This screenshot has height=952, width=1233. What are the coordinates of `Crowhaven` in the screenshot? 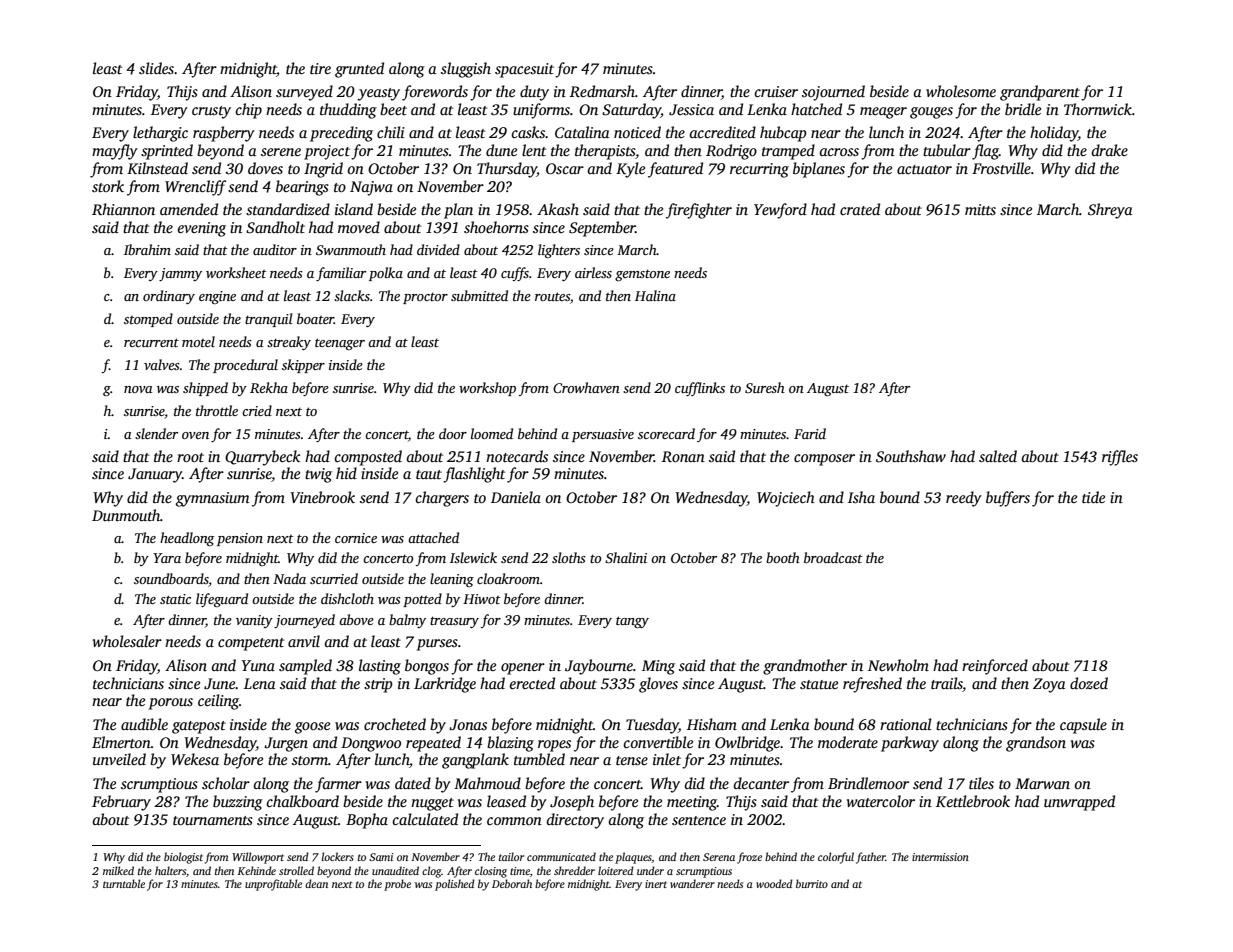 It's located at (586, 387).
